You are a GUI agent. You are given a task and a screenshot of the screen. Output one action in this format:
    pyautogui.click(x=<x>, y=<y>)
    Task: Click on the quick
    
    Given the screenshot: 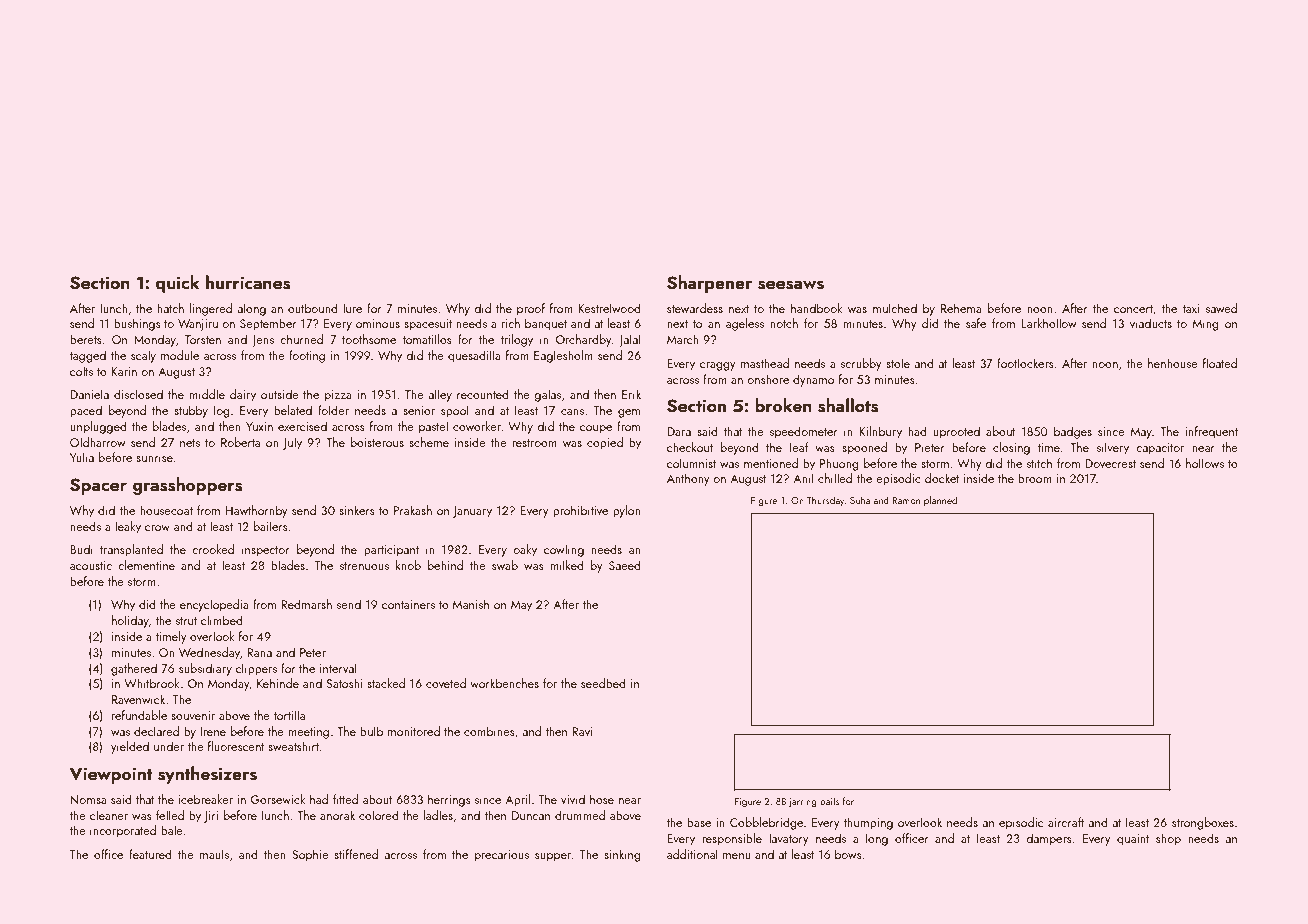 What is the action you would take?
    pyautogui.click(x=178, y=284)
